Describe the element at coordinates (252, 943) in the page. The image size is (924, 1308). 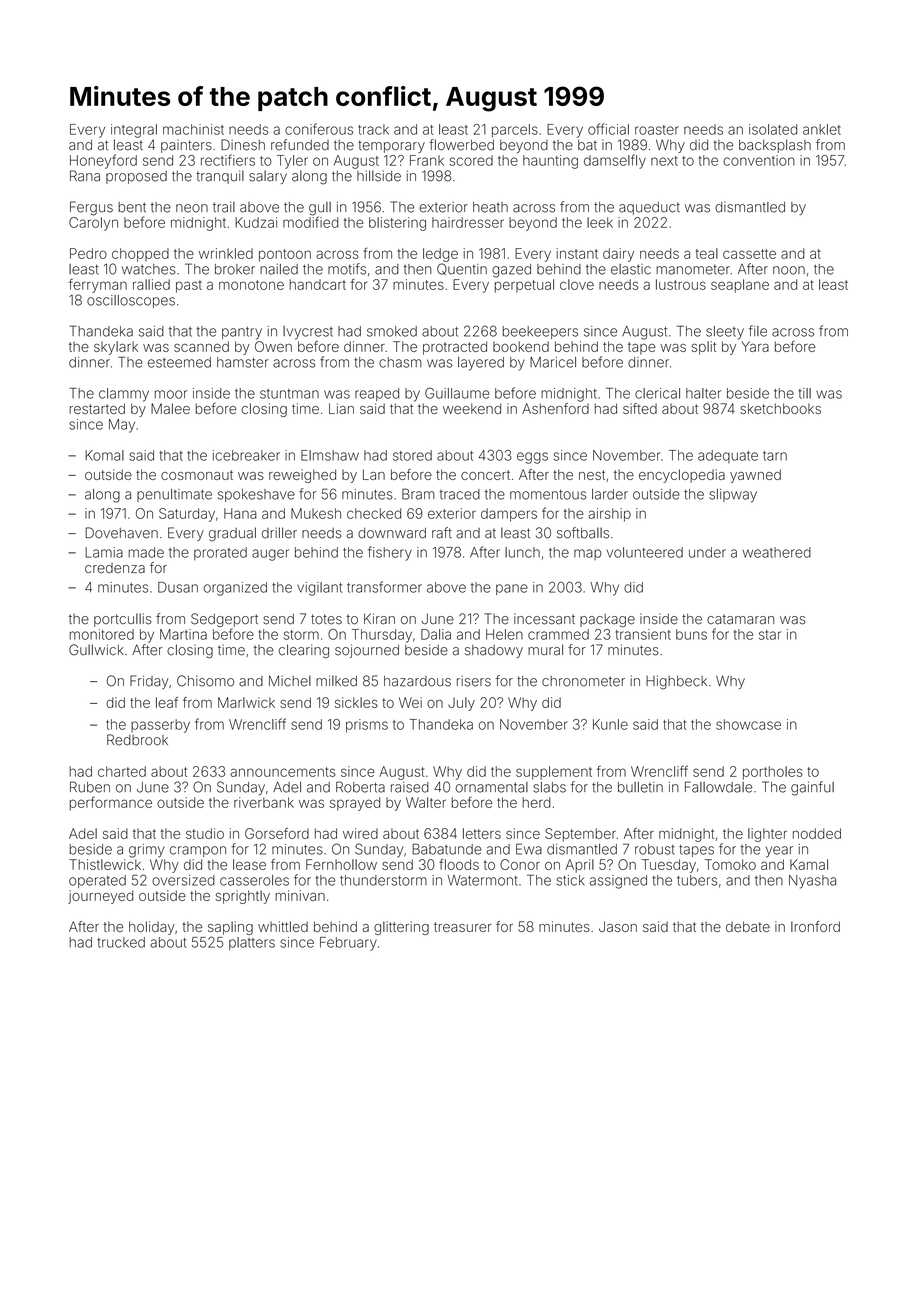
I see `platters` at that location.
